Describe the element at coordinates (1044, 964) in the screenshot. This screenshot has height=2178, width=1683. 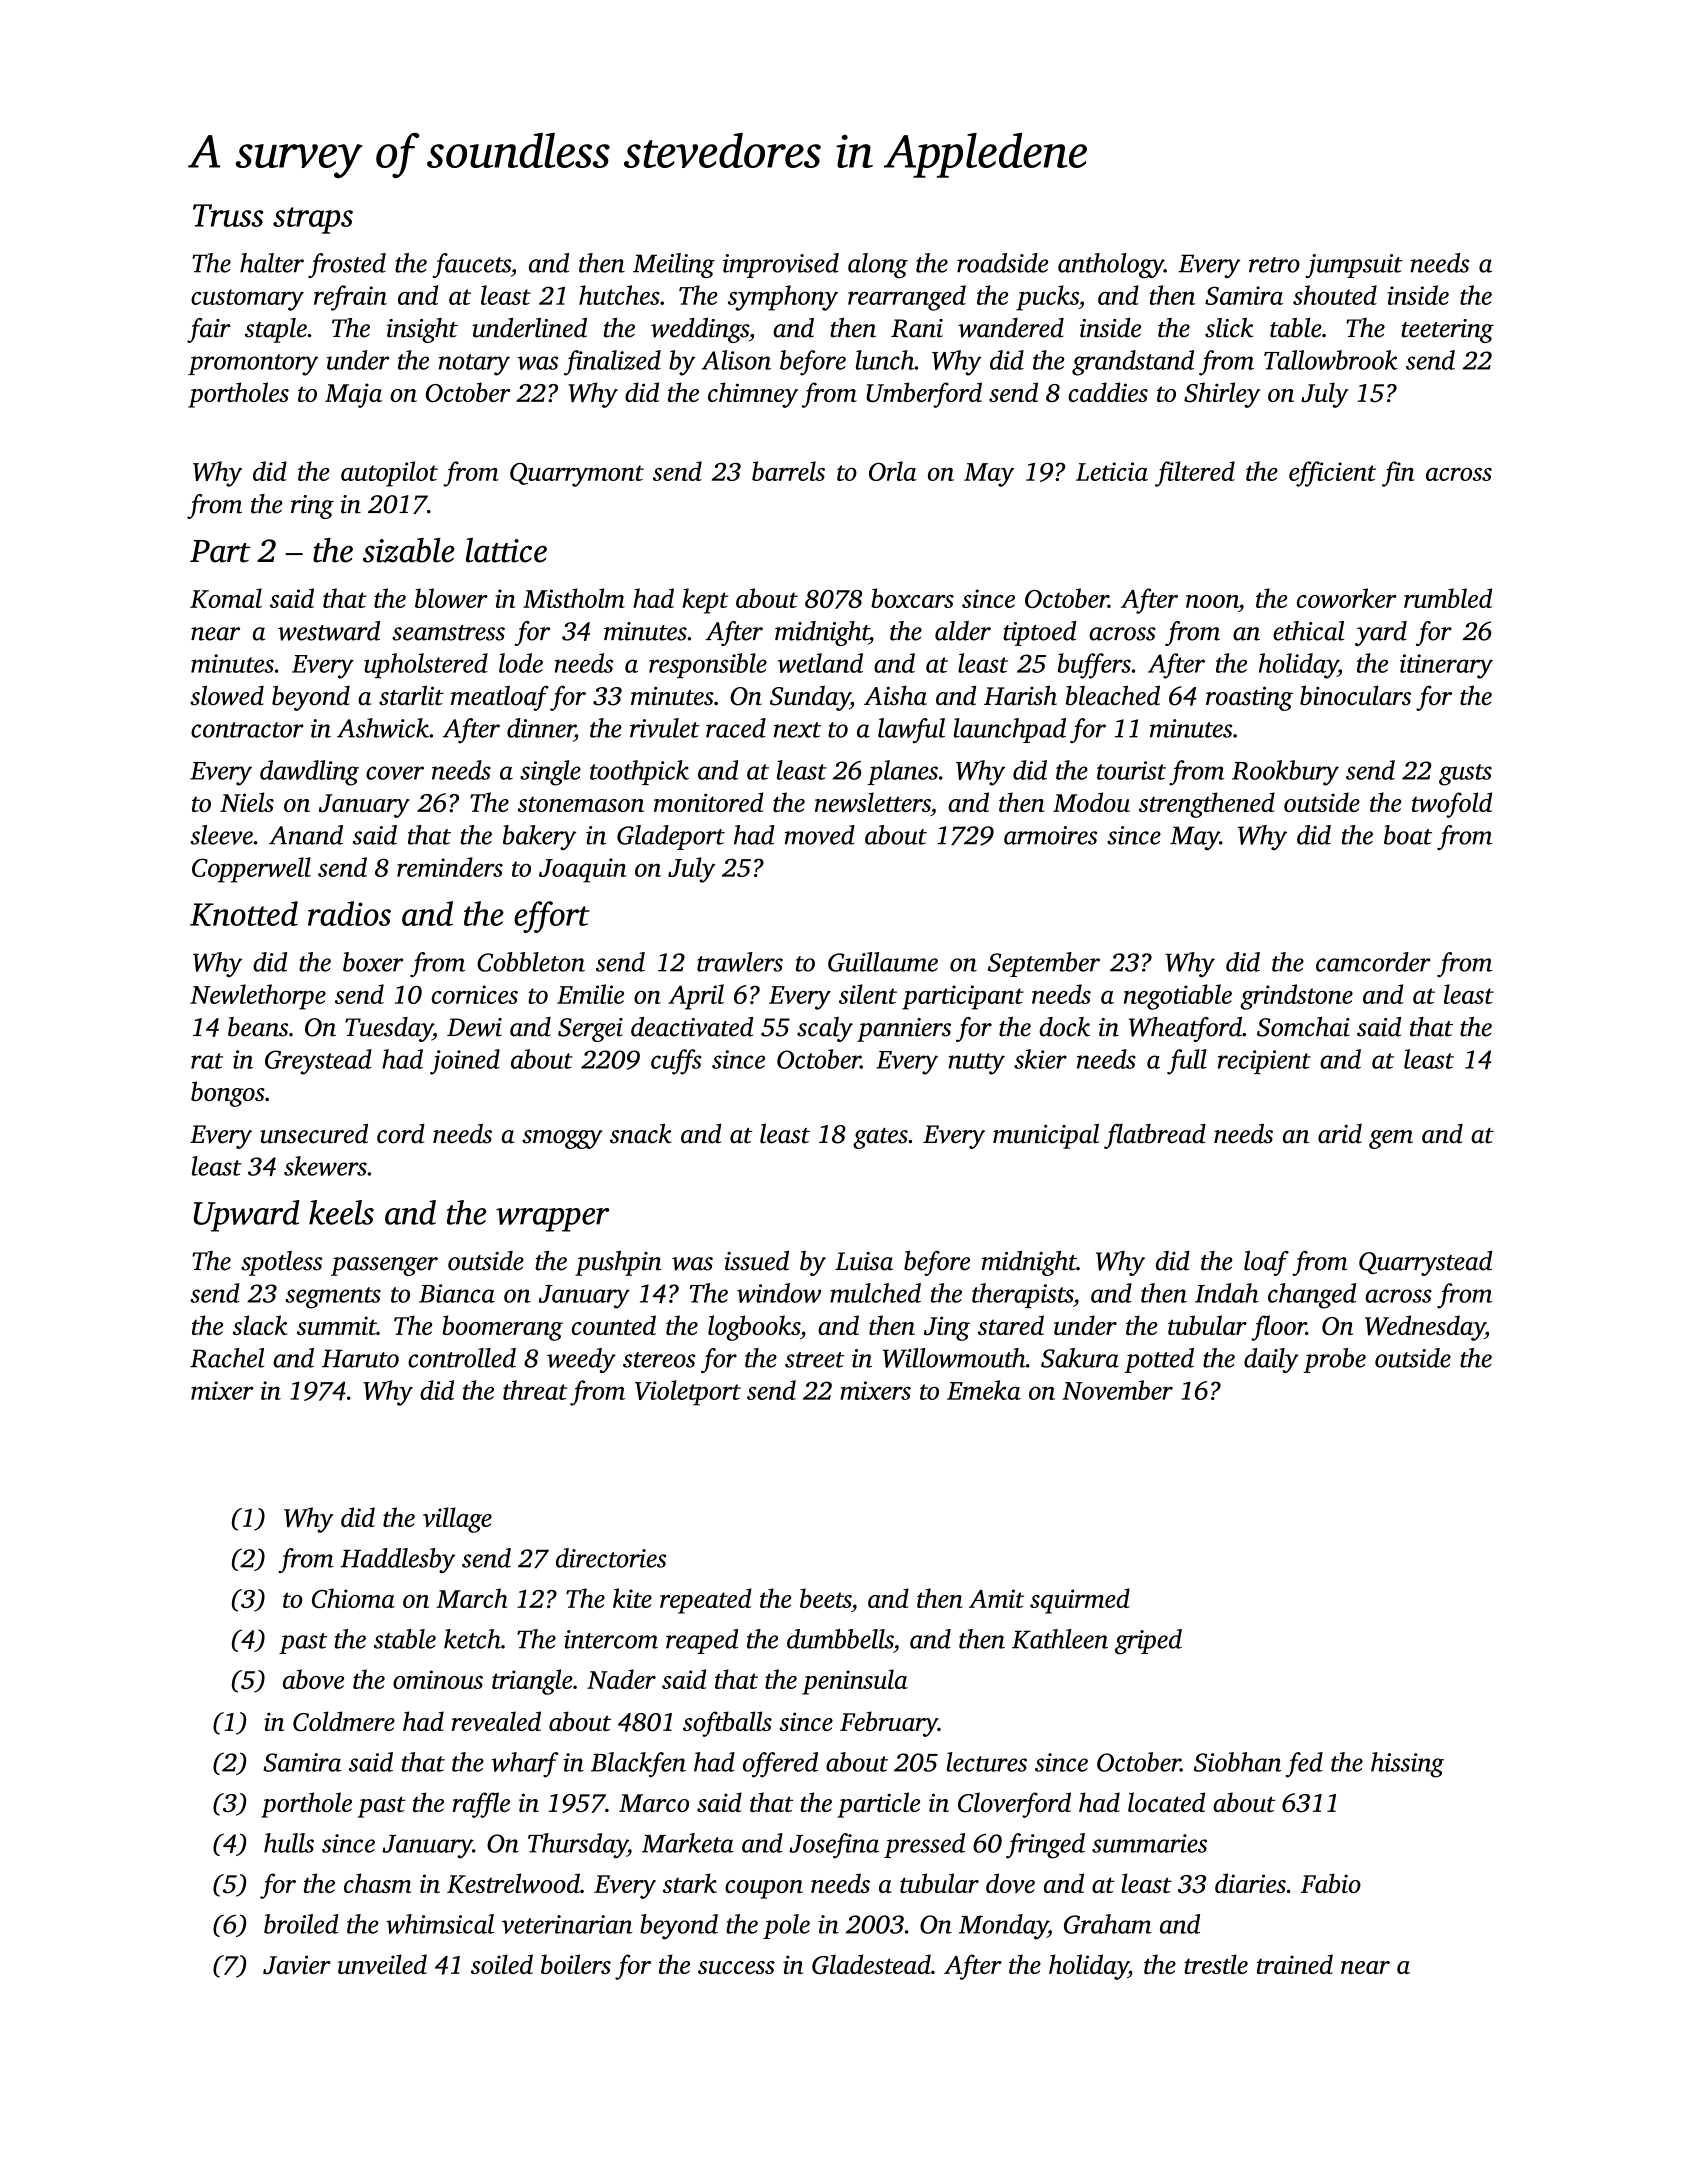
I see `September` at that location.
